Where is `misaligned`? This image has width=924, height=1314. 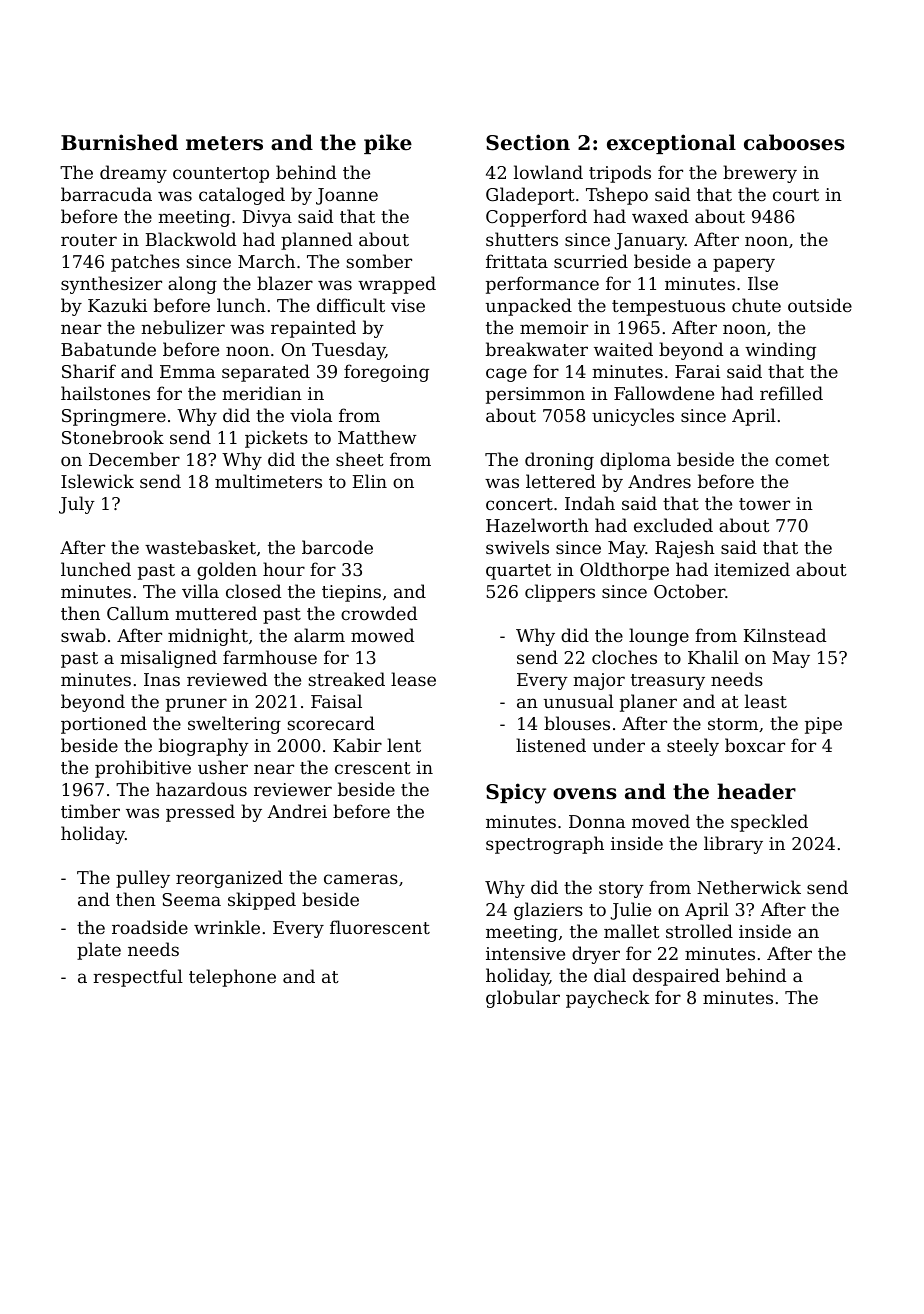 misaligned is located at coordinates (168, 659).
